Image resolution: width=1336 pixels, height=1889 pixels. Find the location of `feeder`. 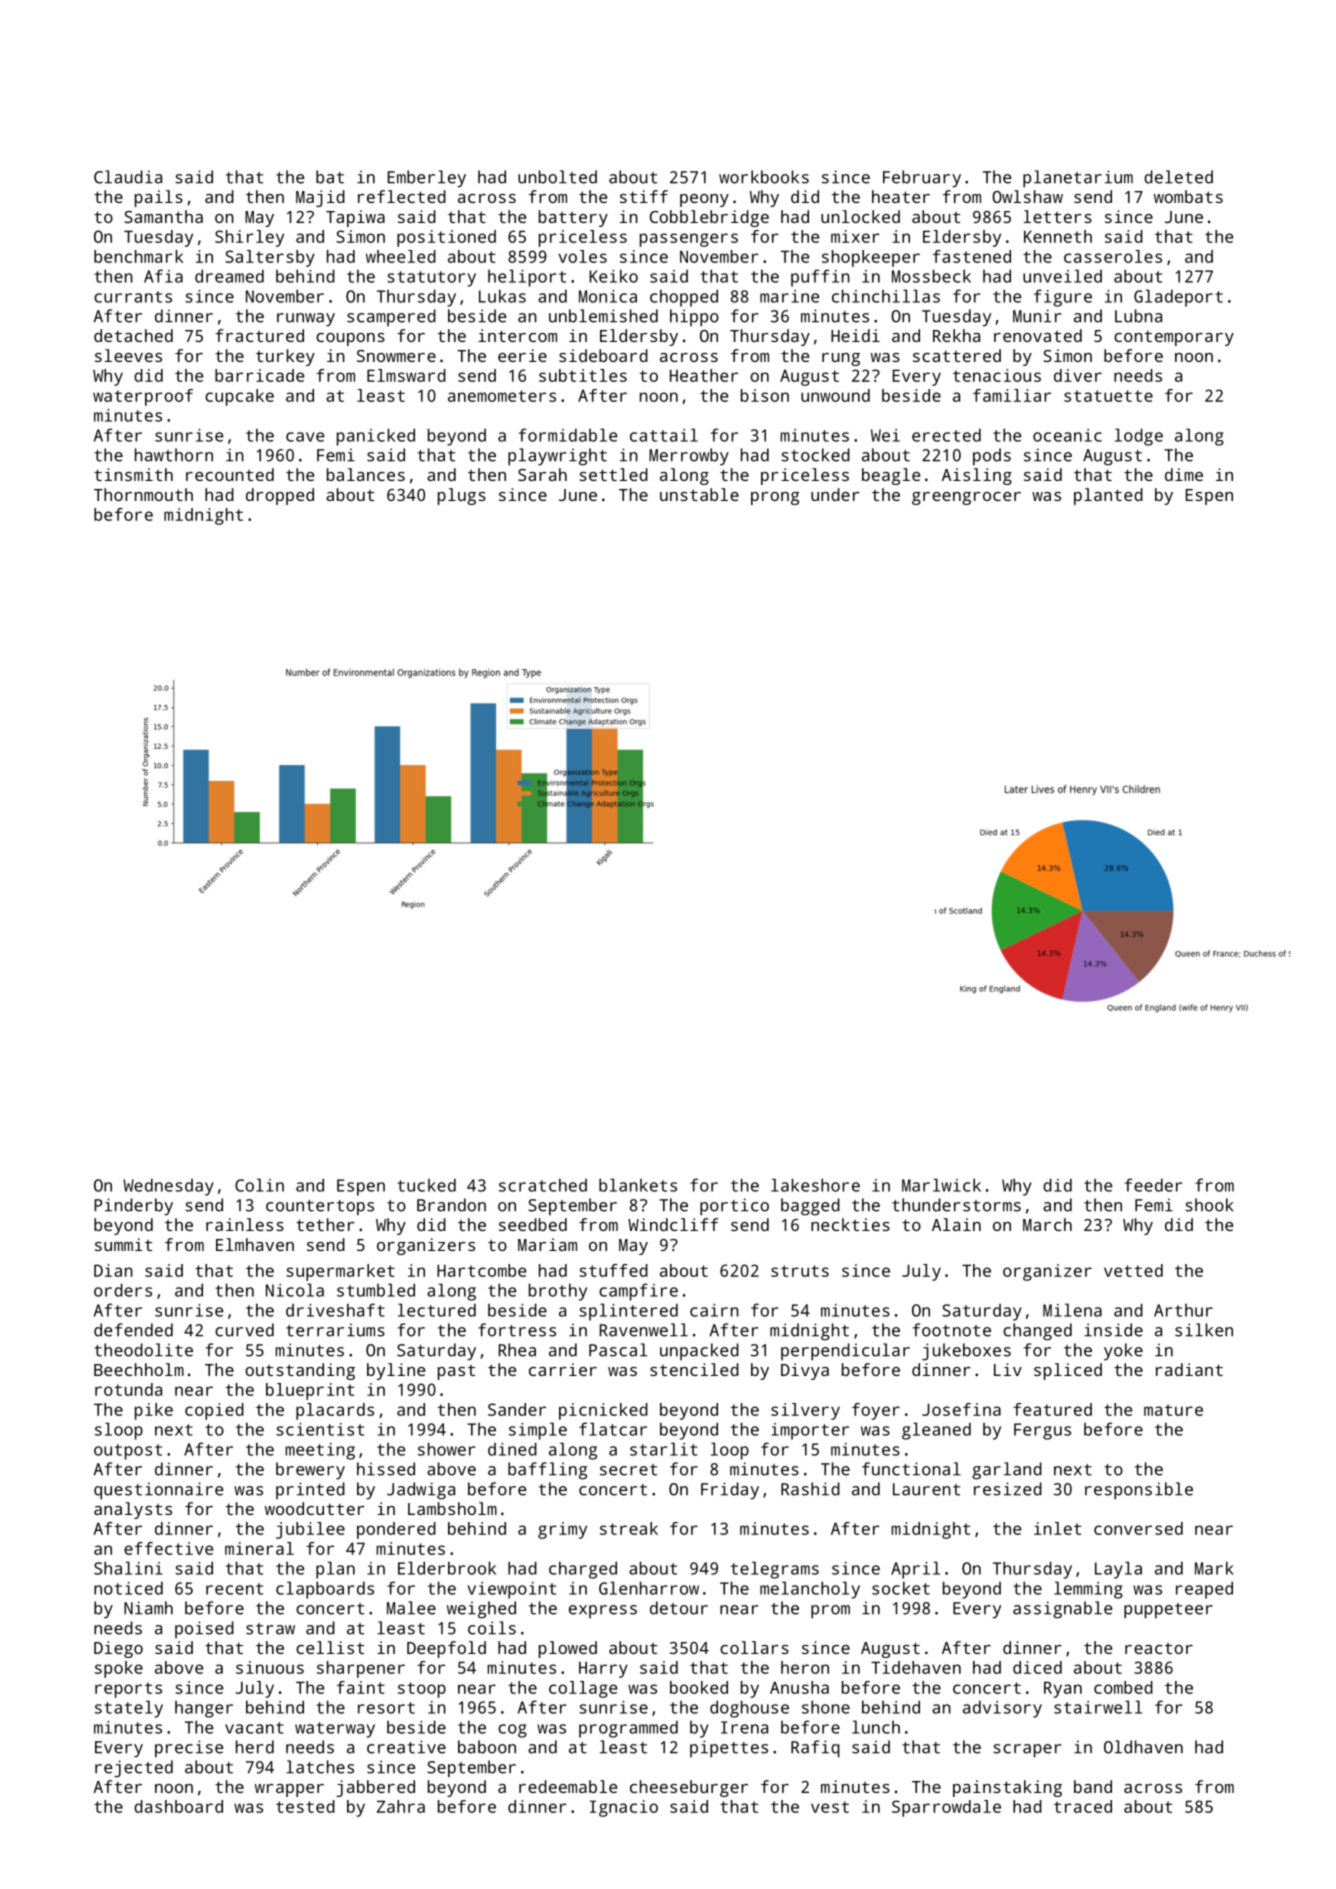

feeder is located at coordinates (1153, 1185).
